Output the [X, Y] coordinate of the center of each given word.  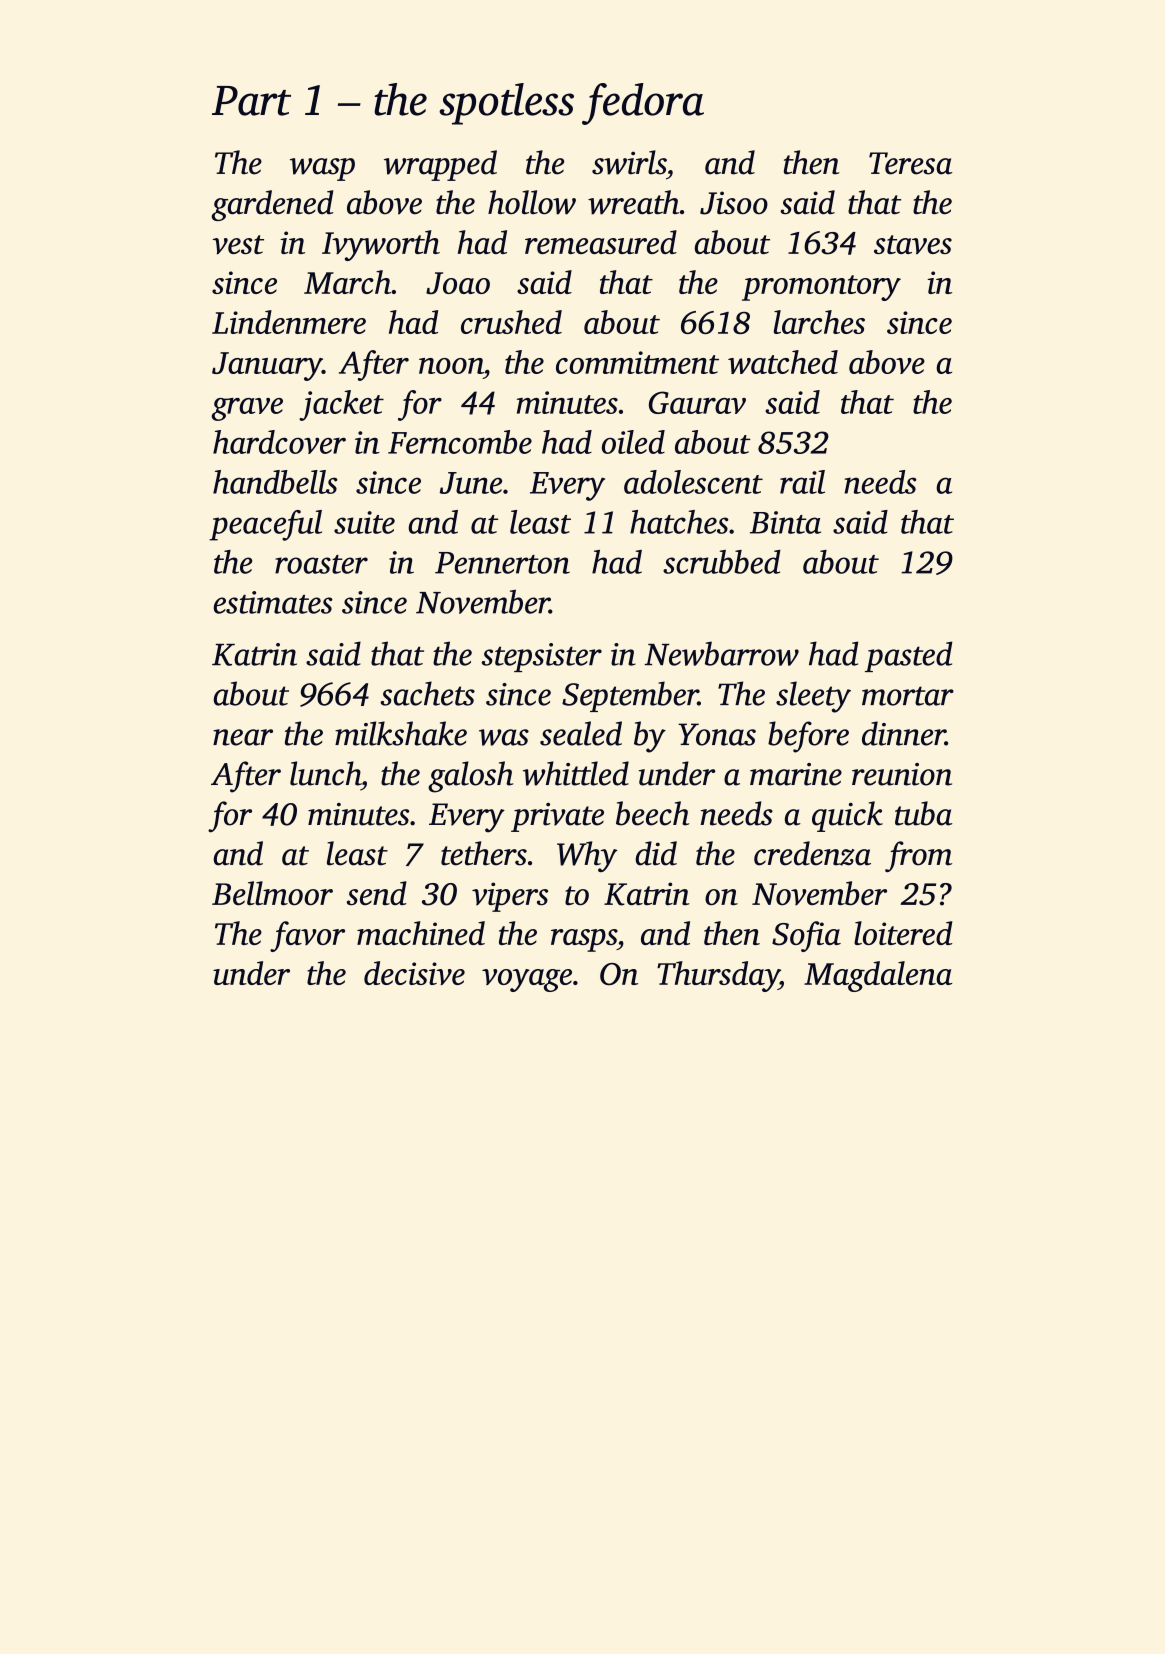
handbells [275, 482]
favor [307, 936]
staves [913, 244]
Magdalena [878, 976]
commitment [637, 362]
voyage [527, 980]
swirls [629, 162]
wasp [322, 169]
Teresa [910, 163]
